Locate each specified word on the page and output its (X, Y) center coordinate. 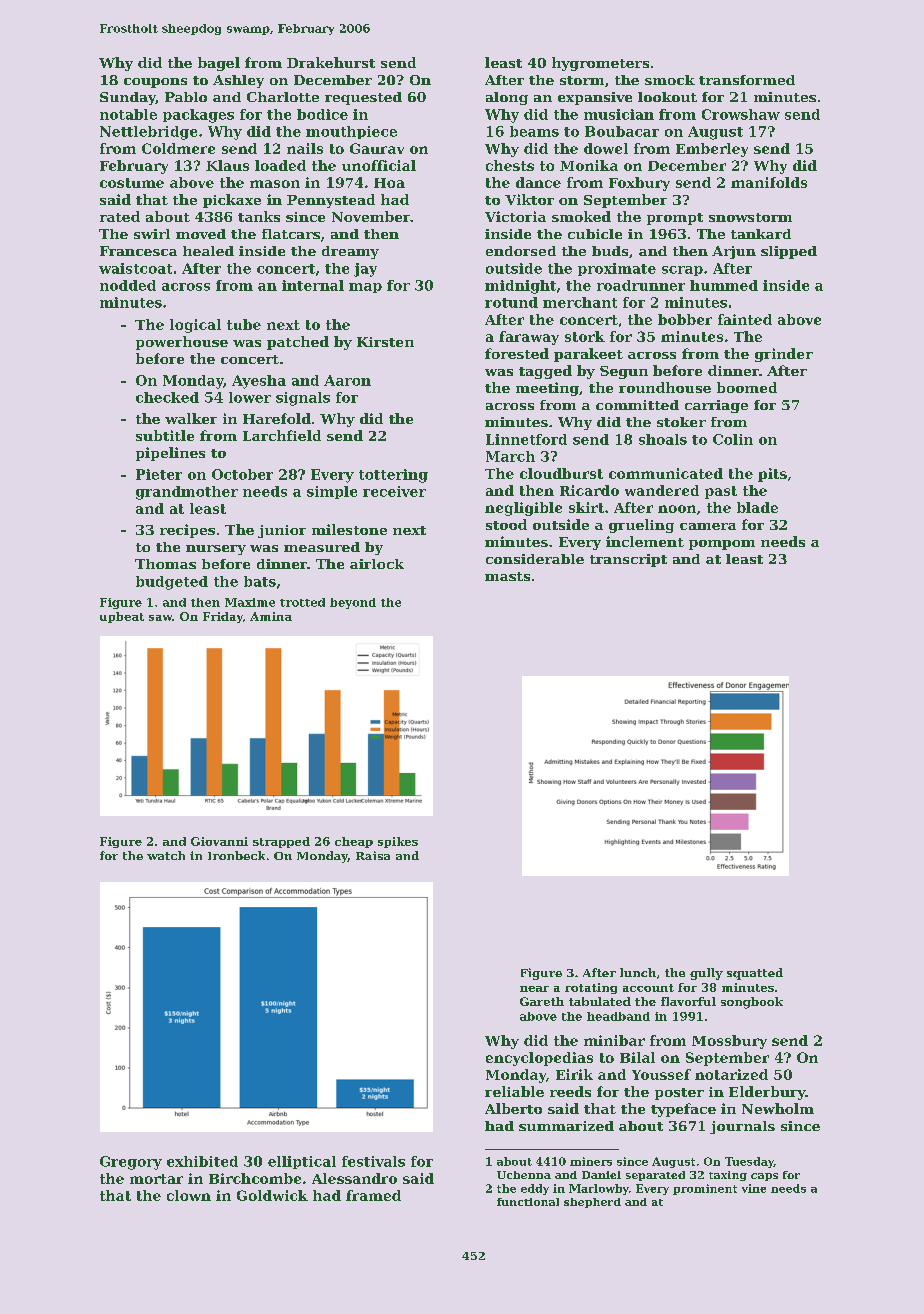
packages (198, 116)
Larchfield (282, 435)
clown (189, 1195)
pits (772, 475)
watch (166, 855)
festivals (373, 1161)
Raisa (373, 855)
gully (706, 974)
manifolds (769, 182)
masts (507, 576)
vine (754, 1188)
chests (510, 165)
